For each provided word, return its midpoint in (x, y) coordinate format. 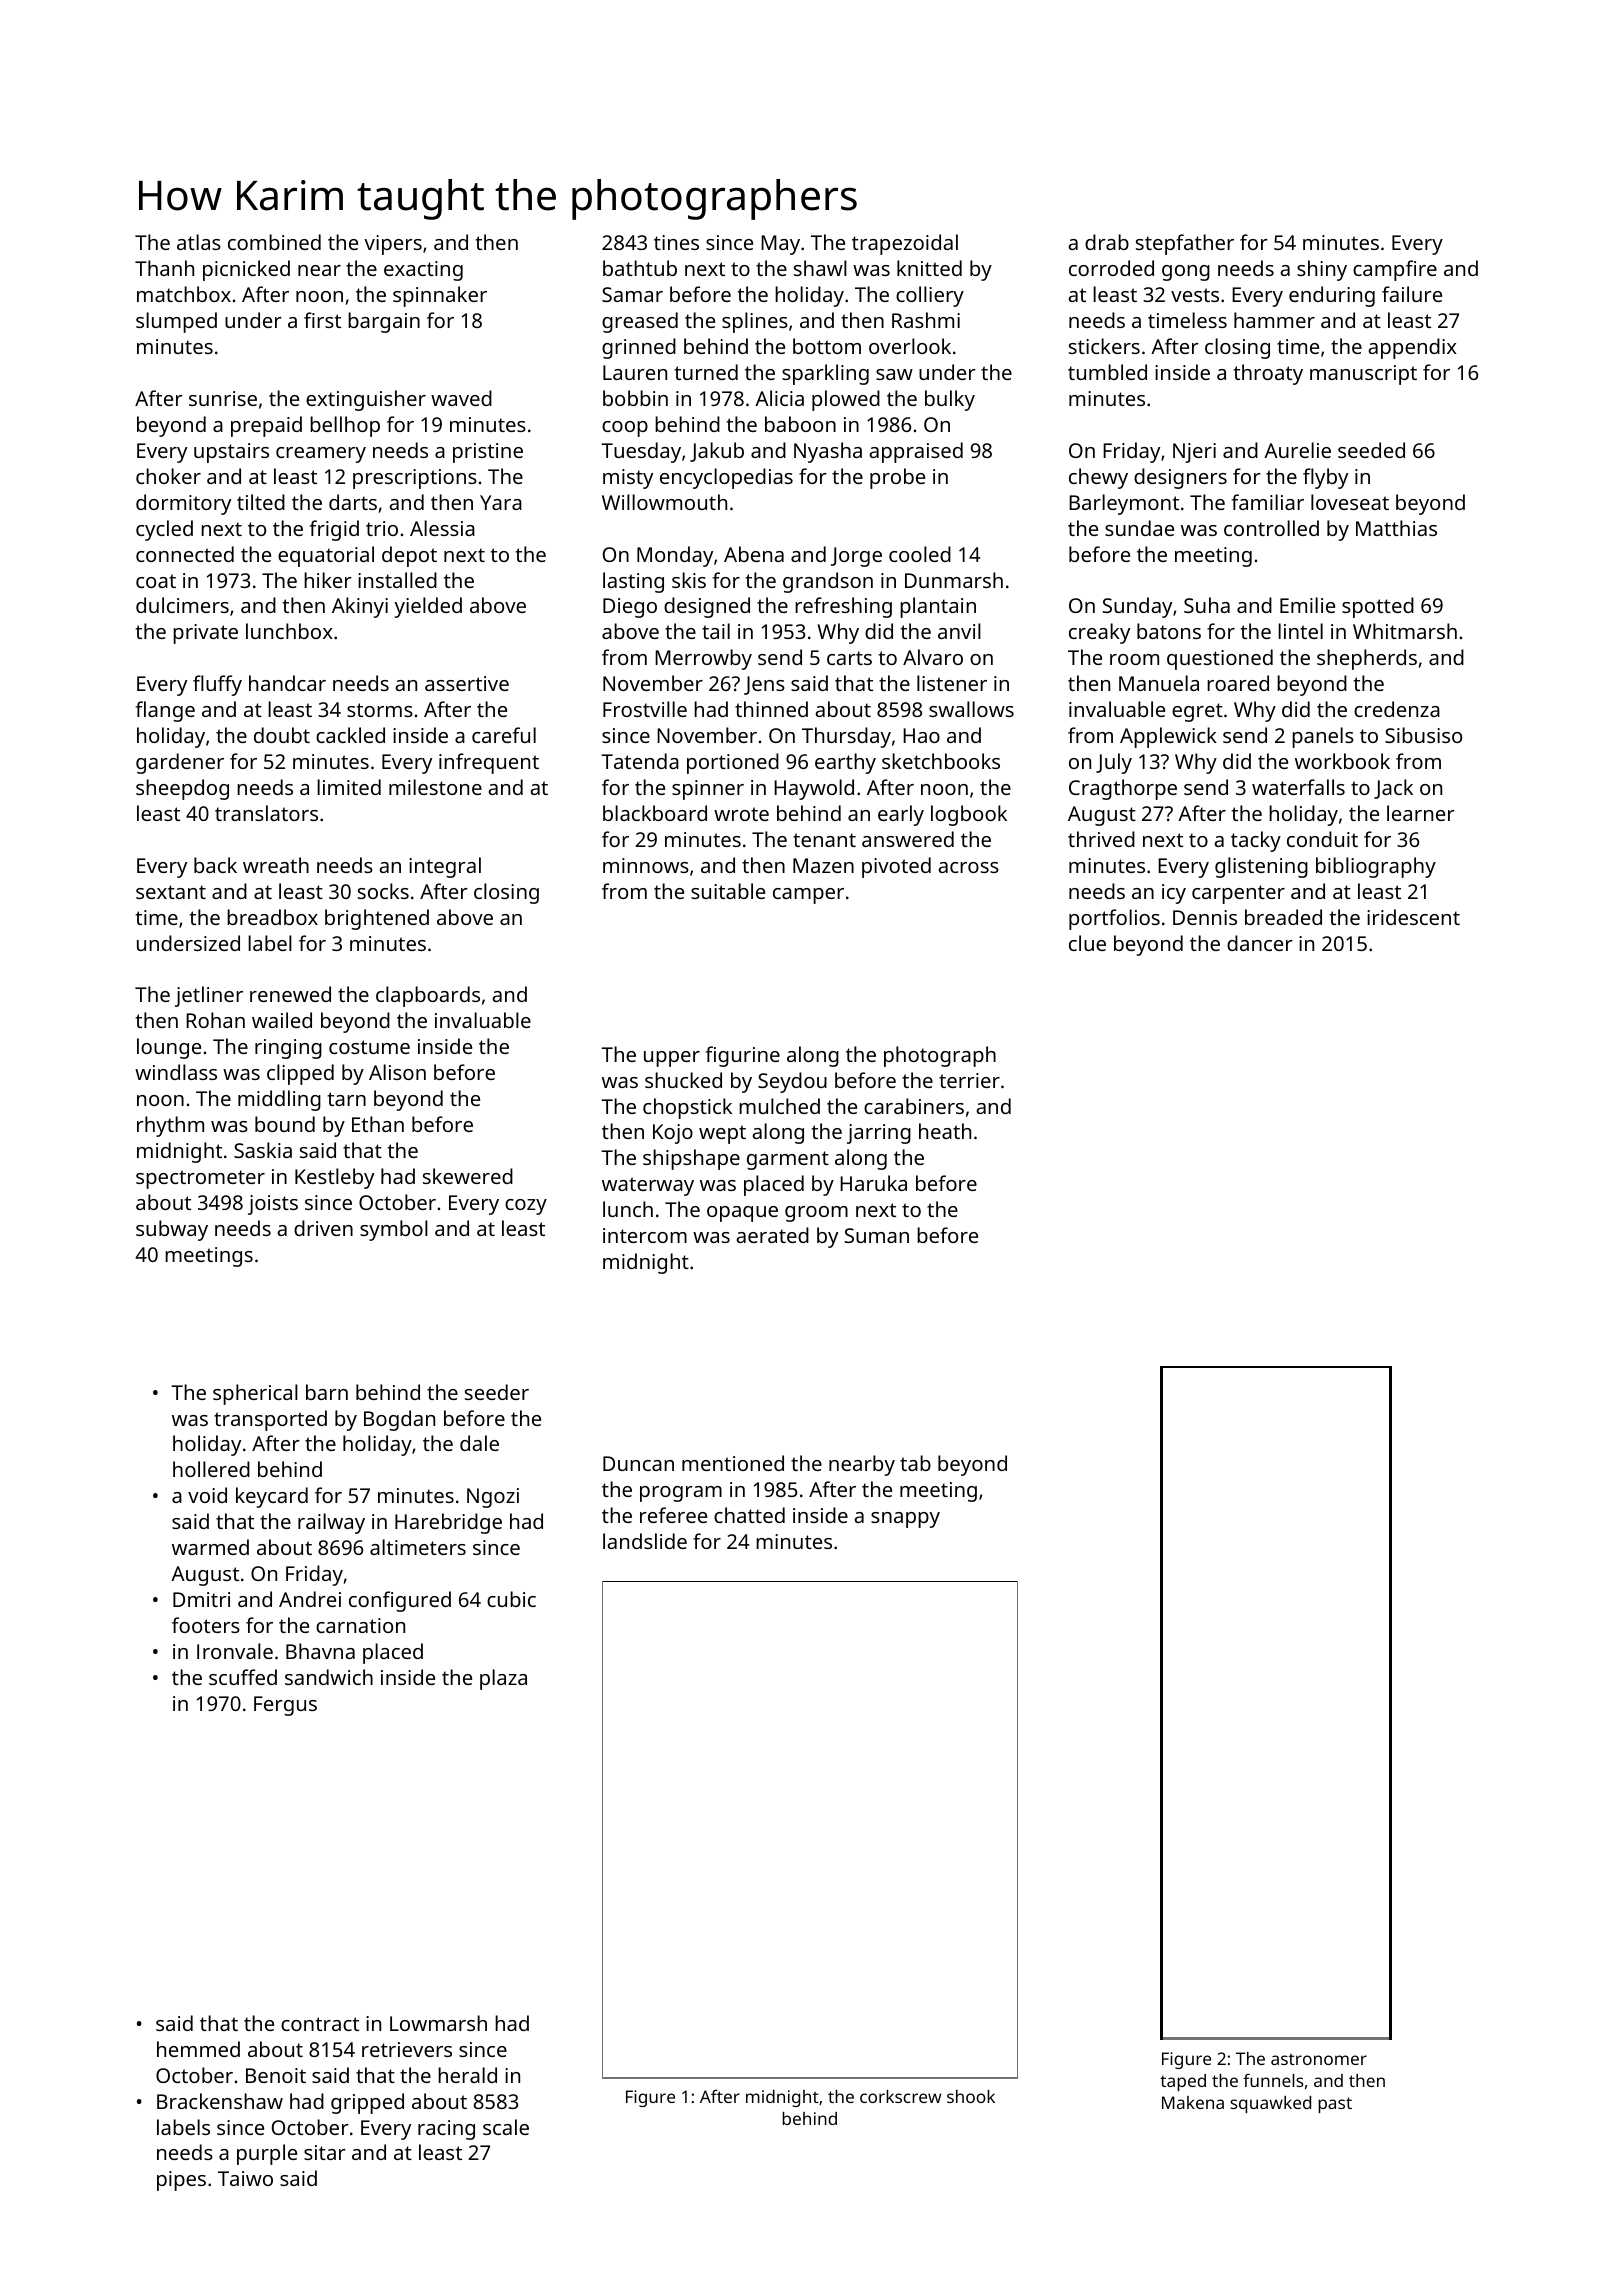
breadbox (272, 917)
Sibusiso (1423, 735)
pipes (181, 2181)
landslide (645, 1541)
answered (908, 839)
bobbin (635, 398)
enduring (1332, 296)
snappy (905, 1520)
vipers (393, 245)
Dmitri (201, 1599)
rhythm (170, 1126)
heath (945, 1131)
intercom (645, 1235)
